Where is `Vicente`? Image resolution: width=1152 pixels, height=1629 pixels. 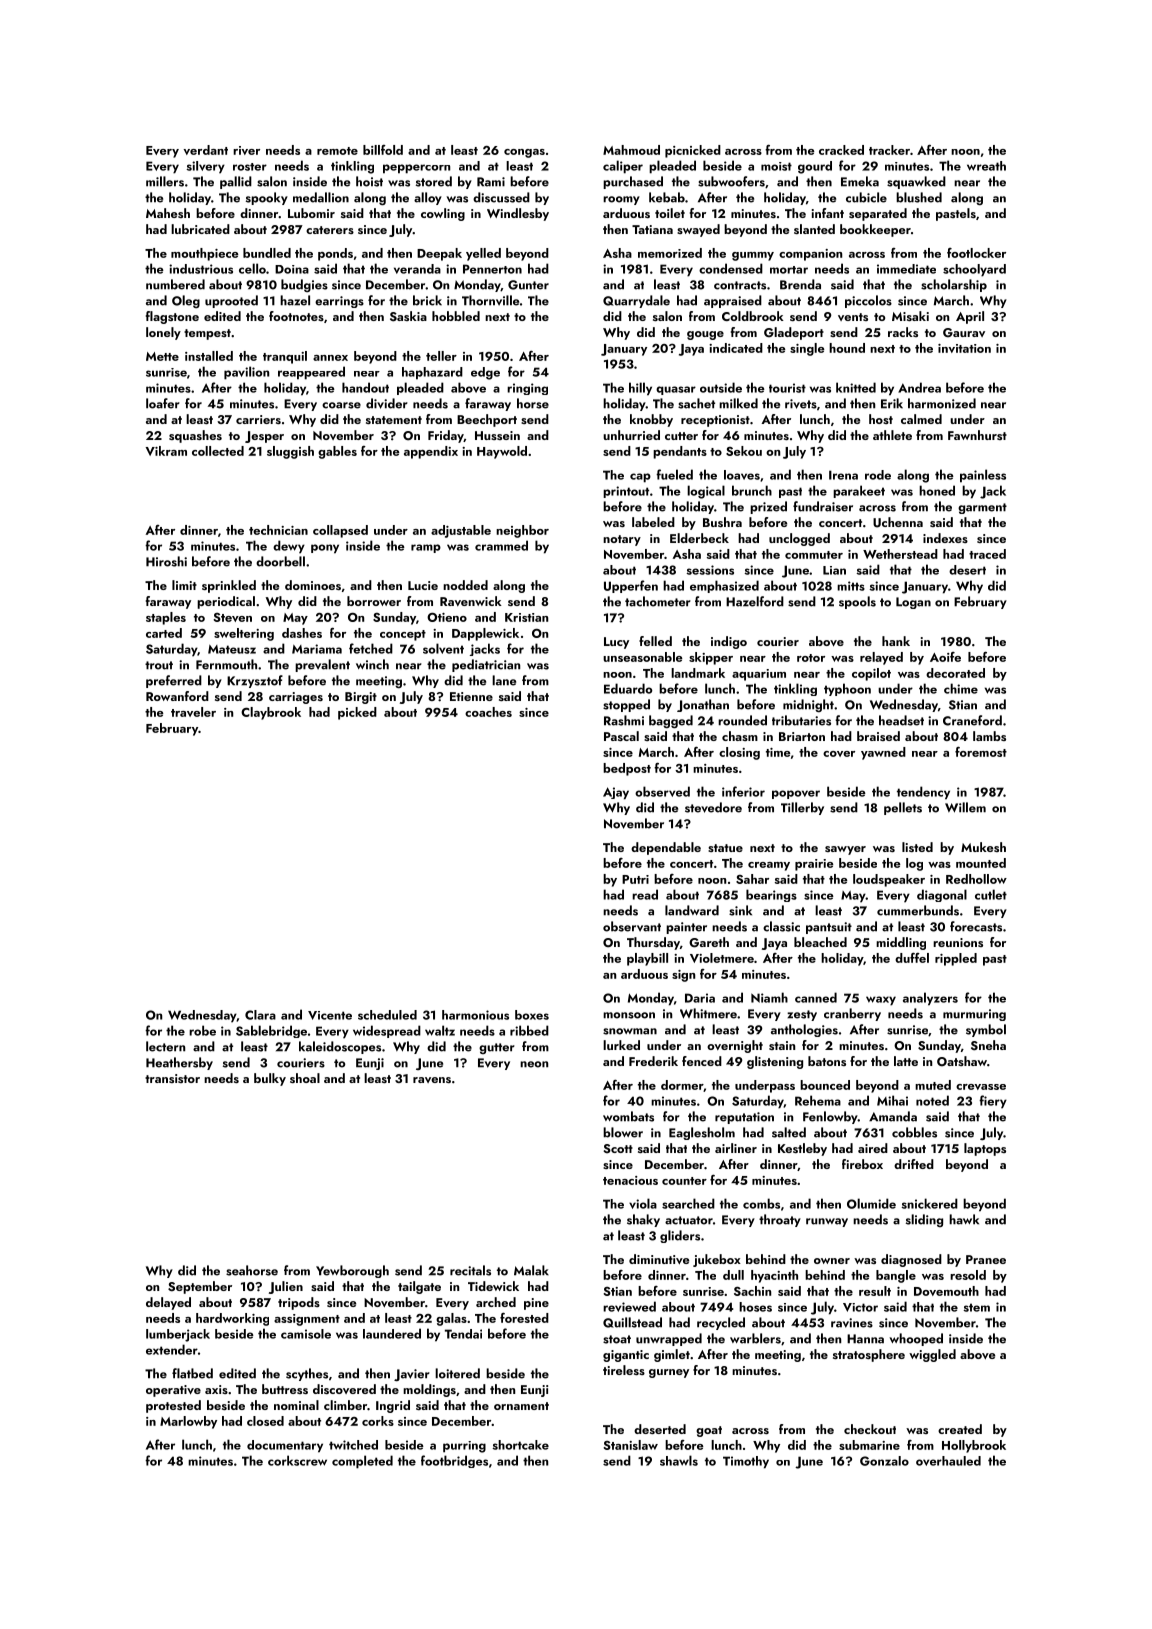 Vicente is located at coordinates (330, 1015).
